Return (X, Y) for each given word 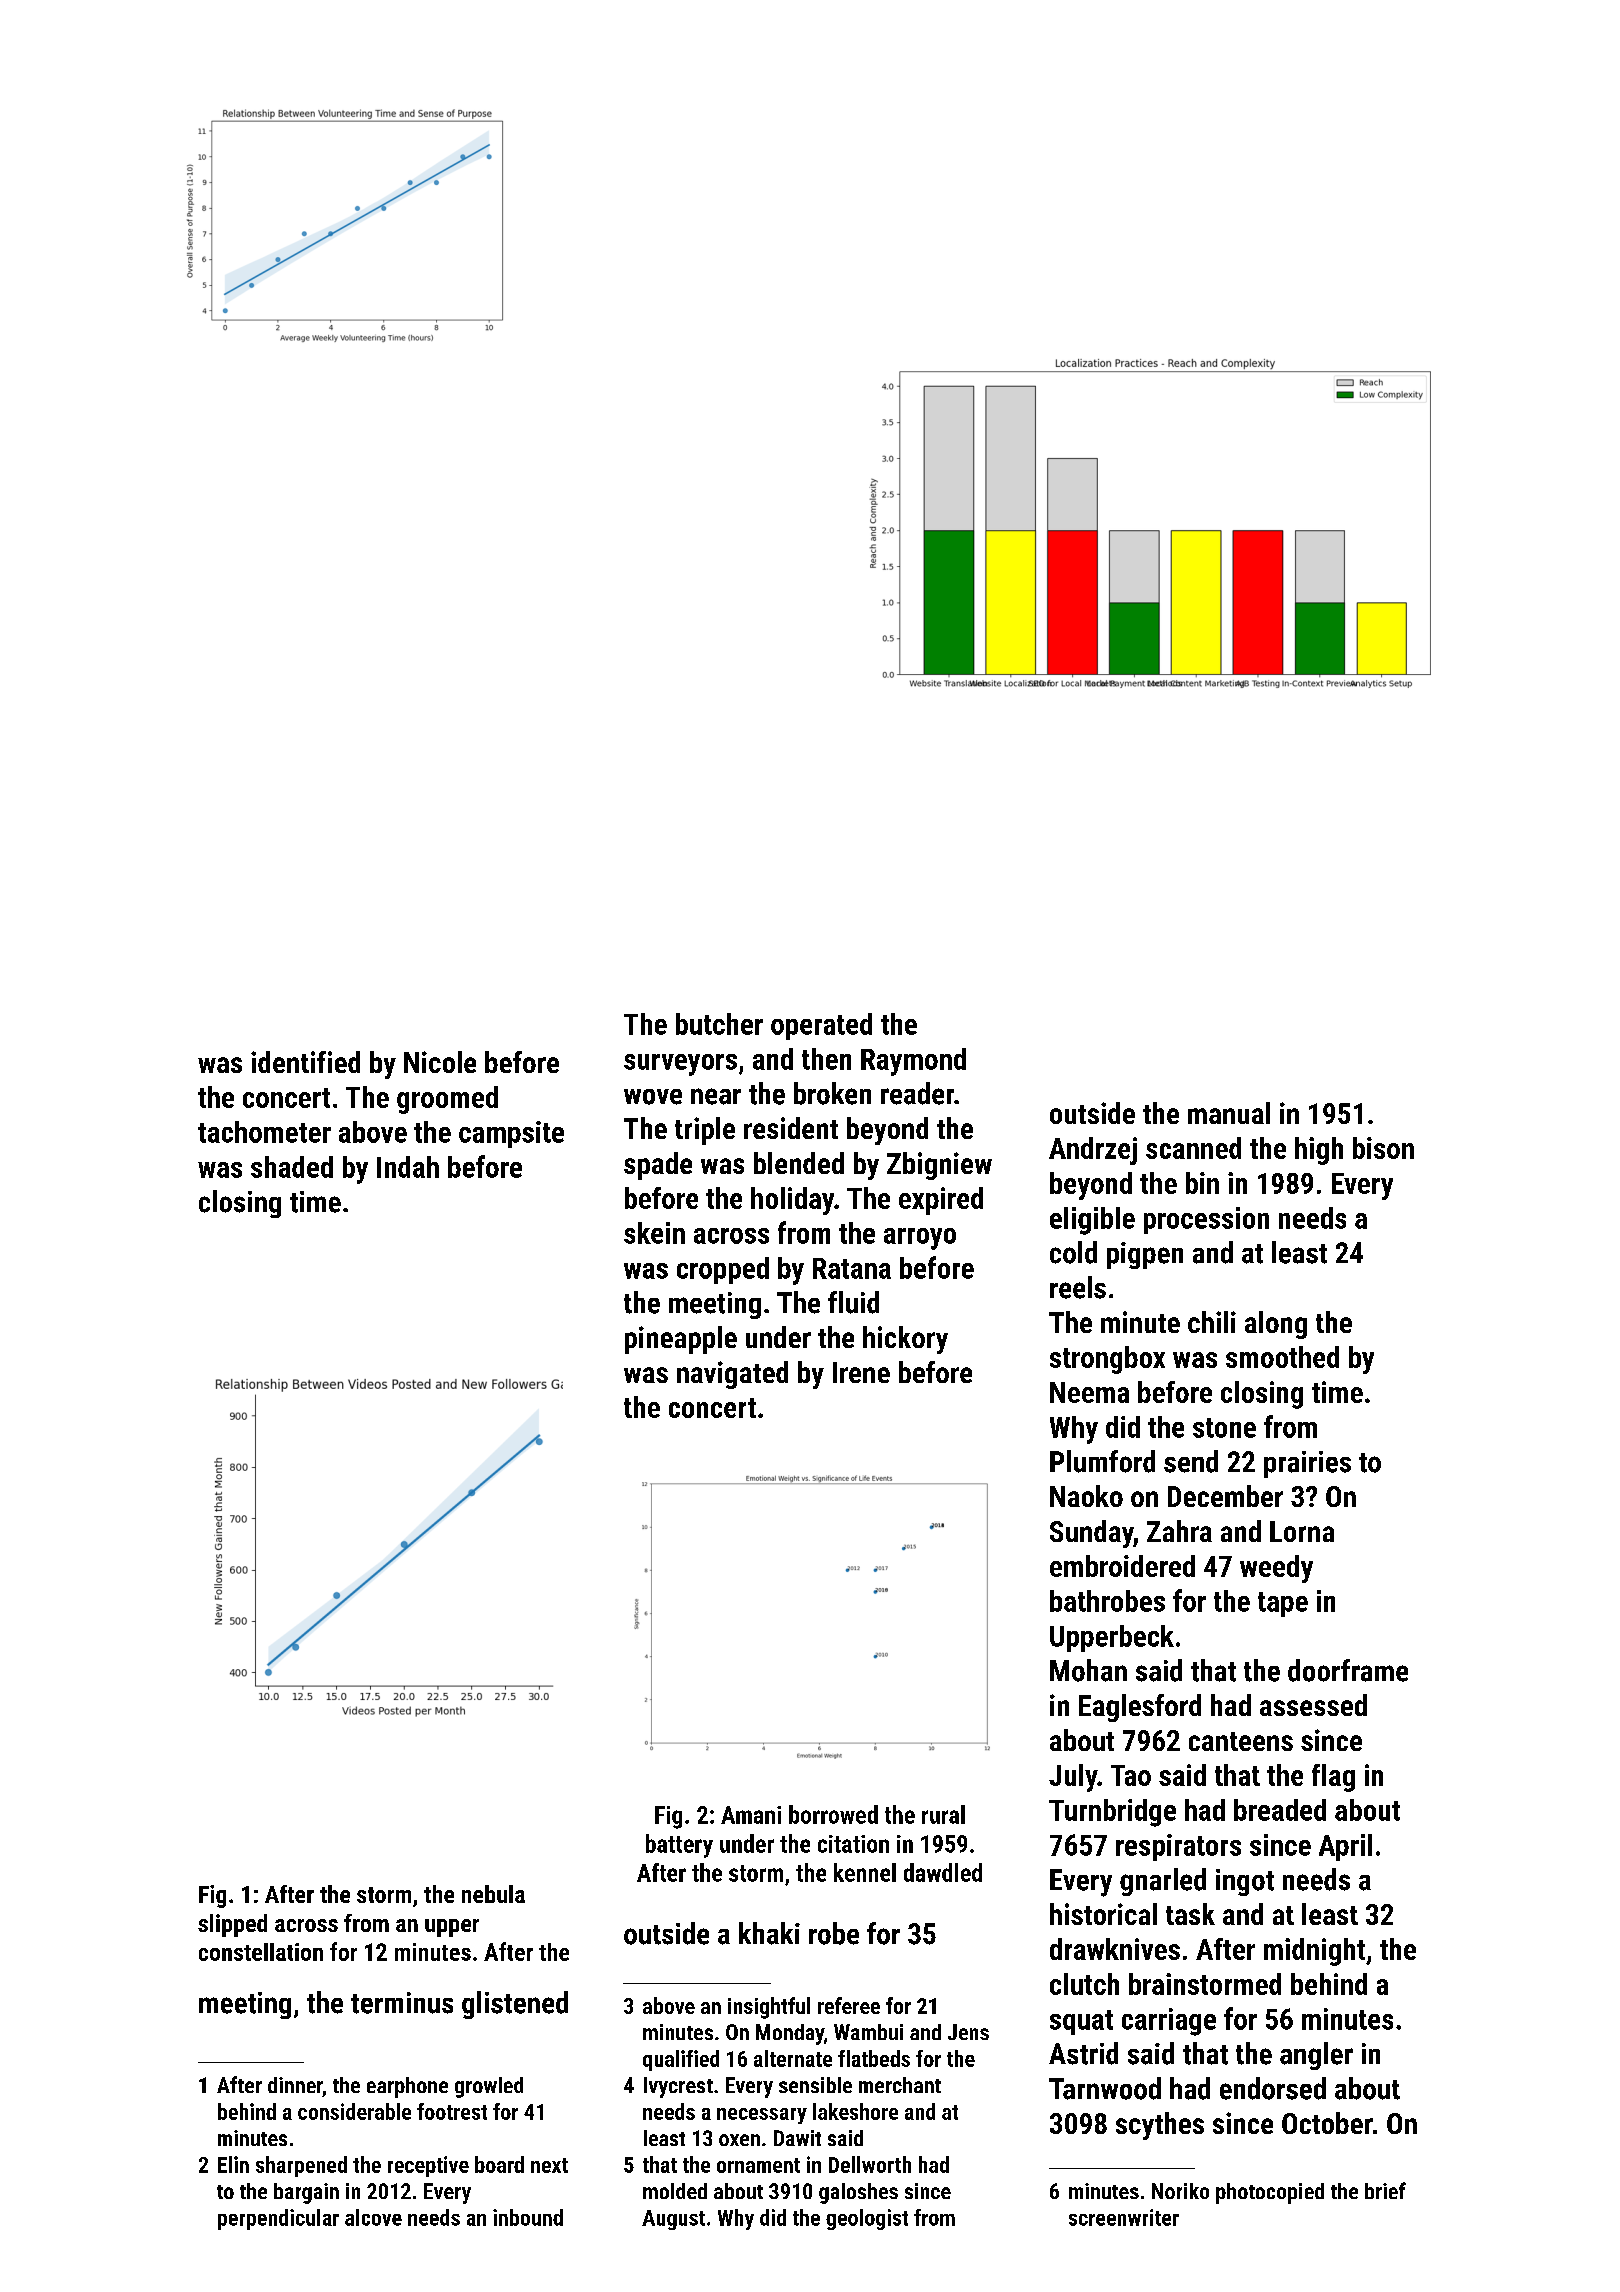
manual (1229, 1113)
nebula (493, 1894)
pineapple (681, 1340)
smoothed (1282, 1357)
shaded (292, 1167)
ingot (1245, 1882)
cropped (723, 1270)
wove (653, 1097)
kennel (865, 1872)
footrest (452, 2111)
